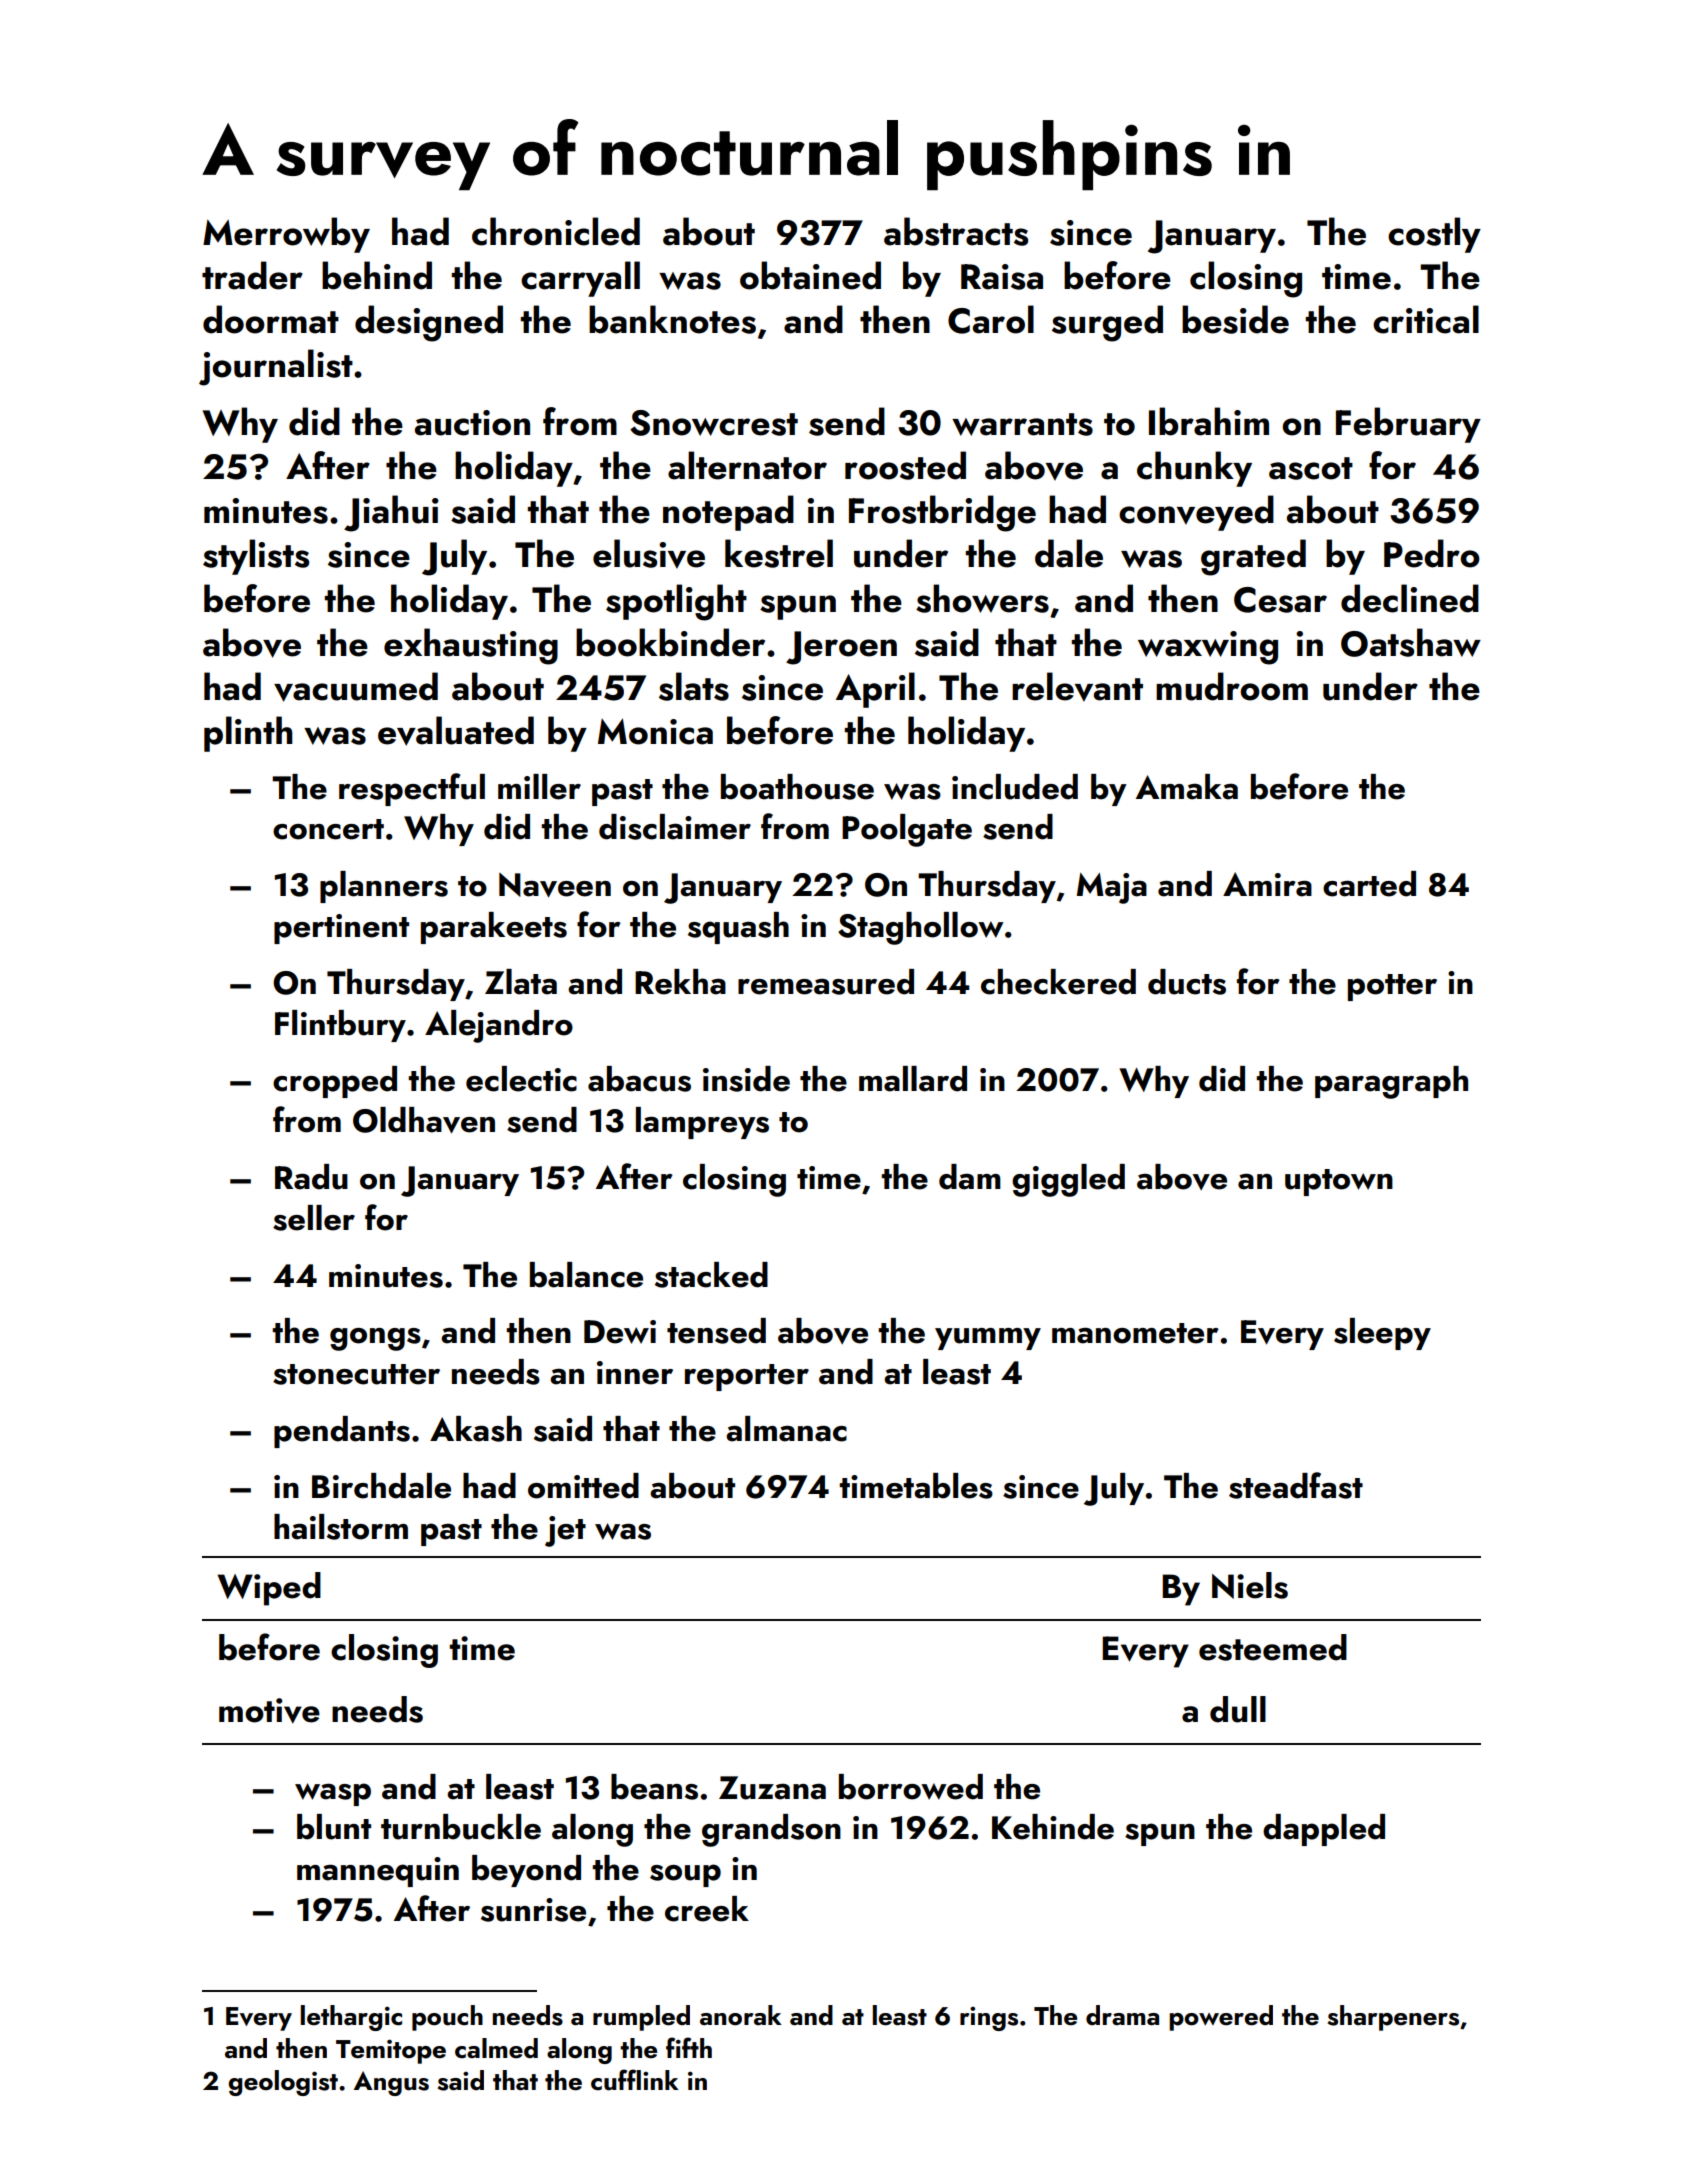 Image resolution: width=1683 pixels, height=2178 pixels. Describe the element at coordinates (1408, 425) in the document. I see `February` at that location.
